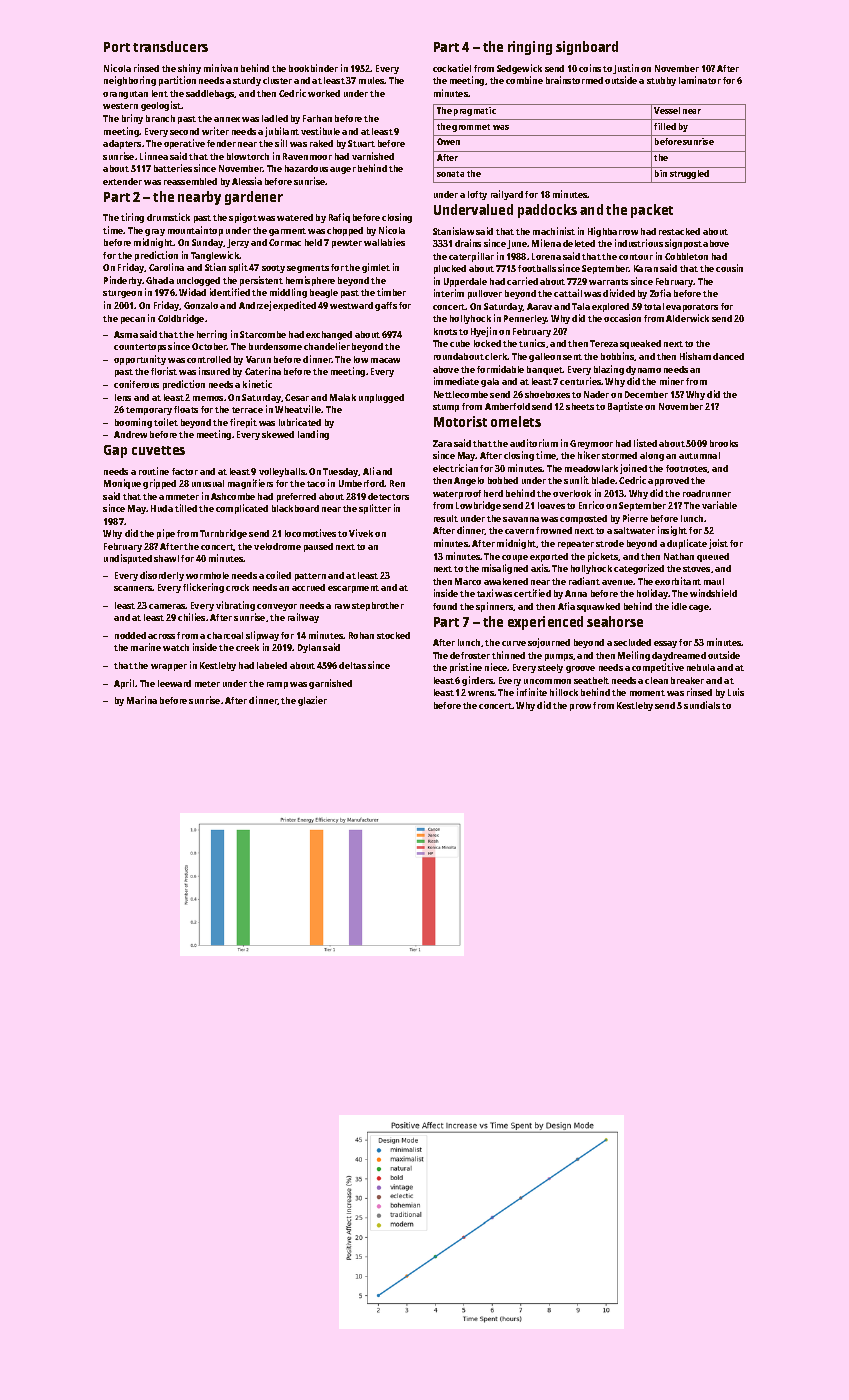 This image has width=849, height=1400. I want to click on nodded, so click(130, 635).
